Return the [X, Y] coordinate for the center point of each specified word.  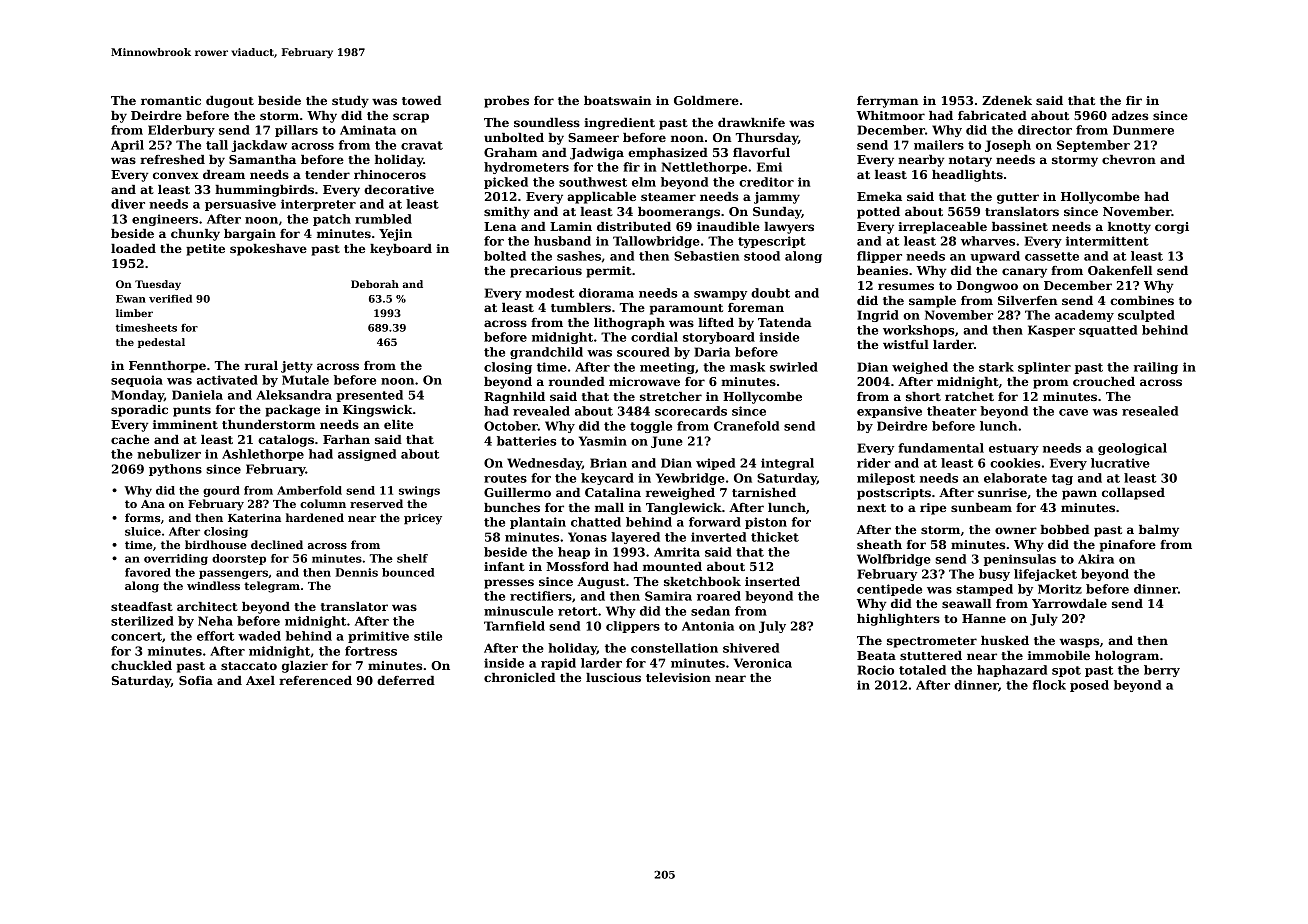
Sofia [196, 680]
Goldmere [706, 100]
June [667, 442]
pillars [296, 131]
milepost [886, 479]
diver [128, 204]
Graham [510, 152]
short [923, 396]
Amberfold [309, 490]
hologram [1127, 657]
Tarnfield [514, 626]
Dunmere [1143, 130]
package [292, 411]
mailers [939, 145]
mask [747, 367]
